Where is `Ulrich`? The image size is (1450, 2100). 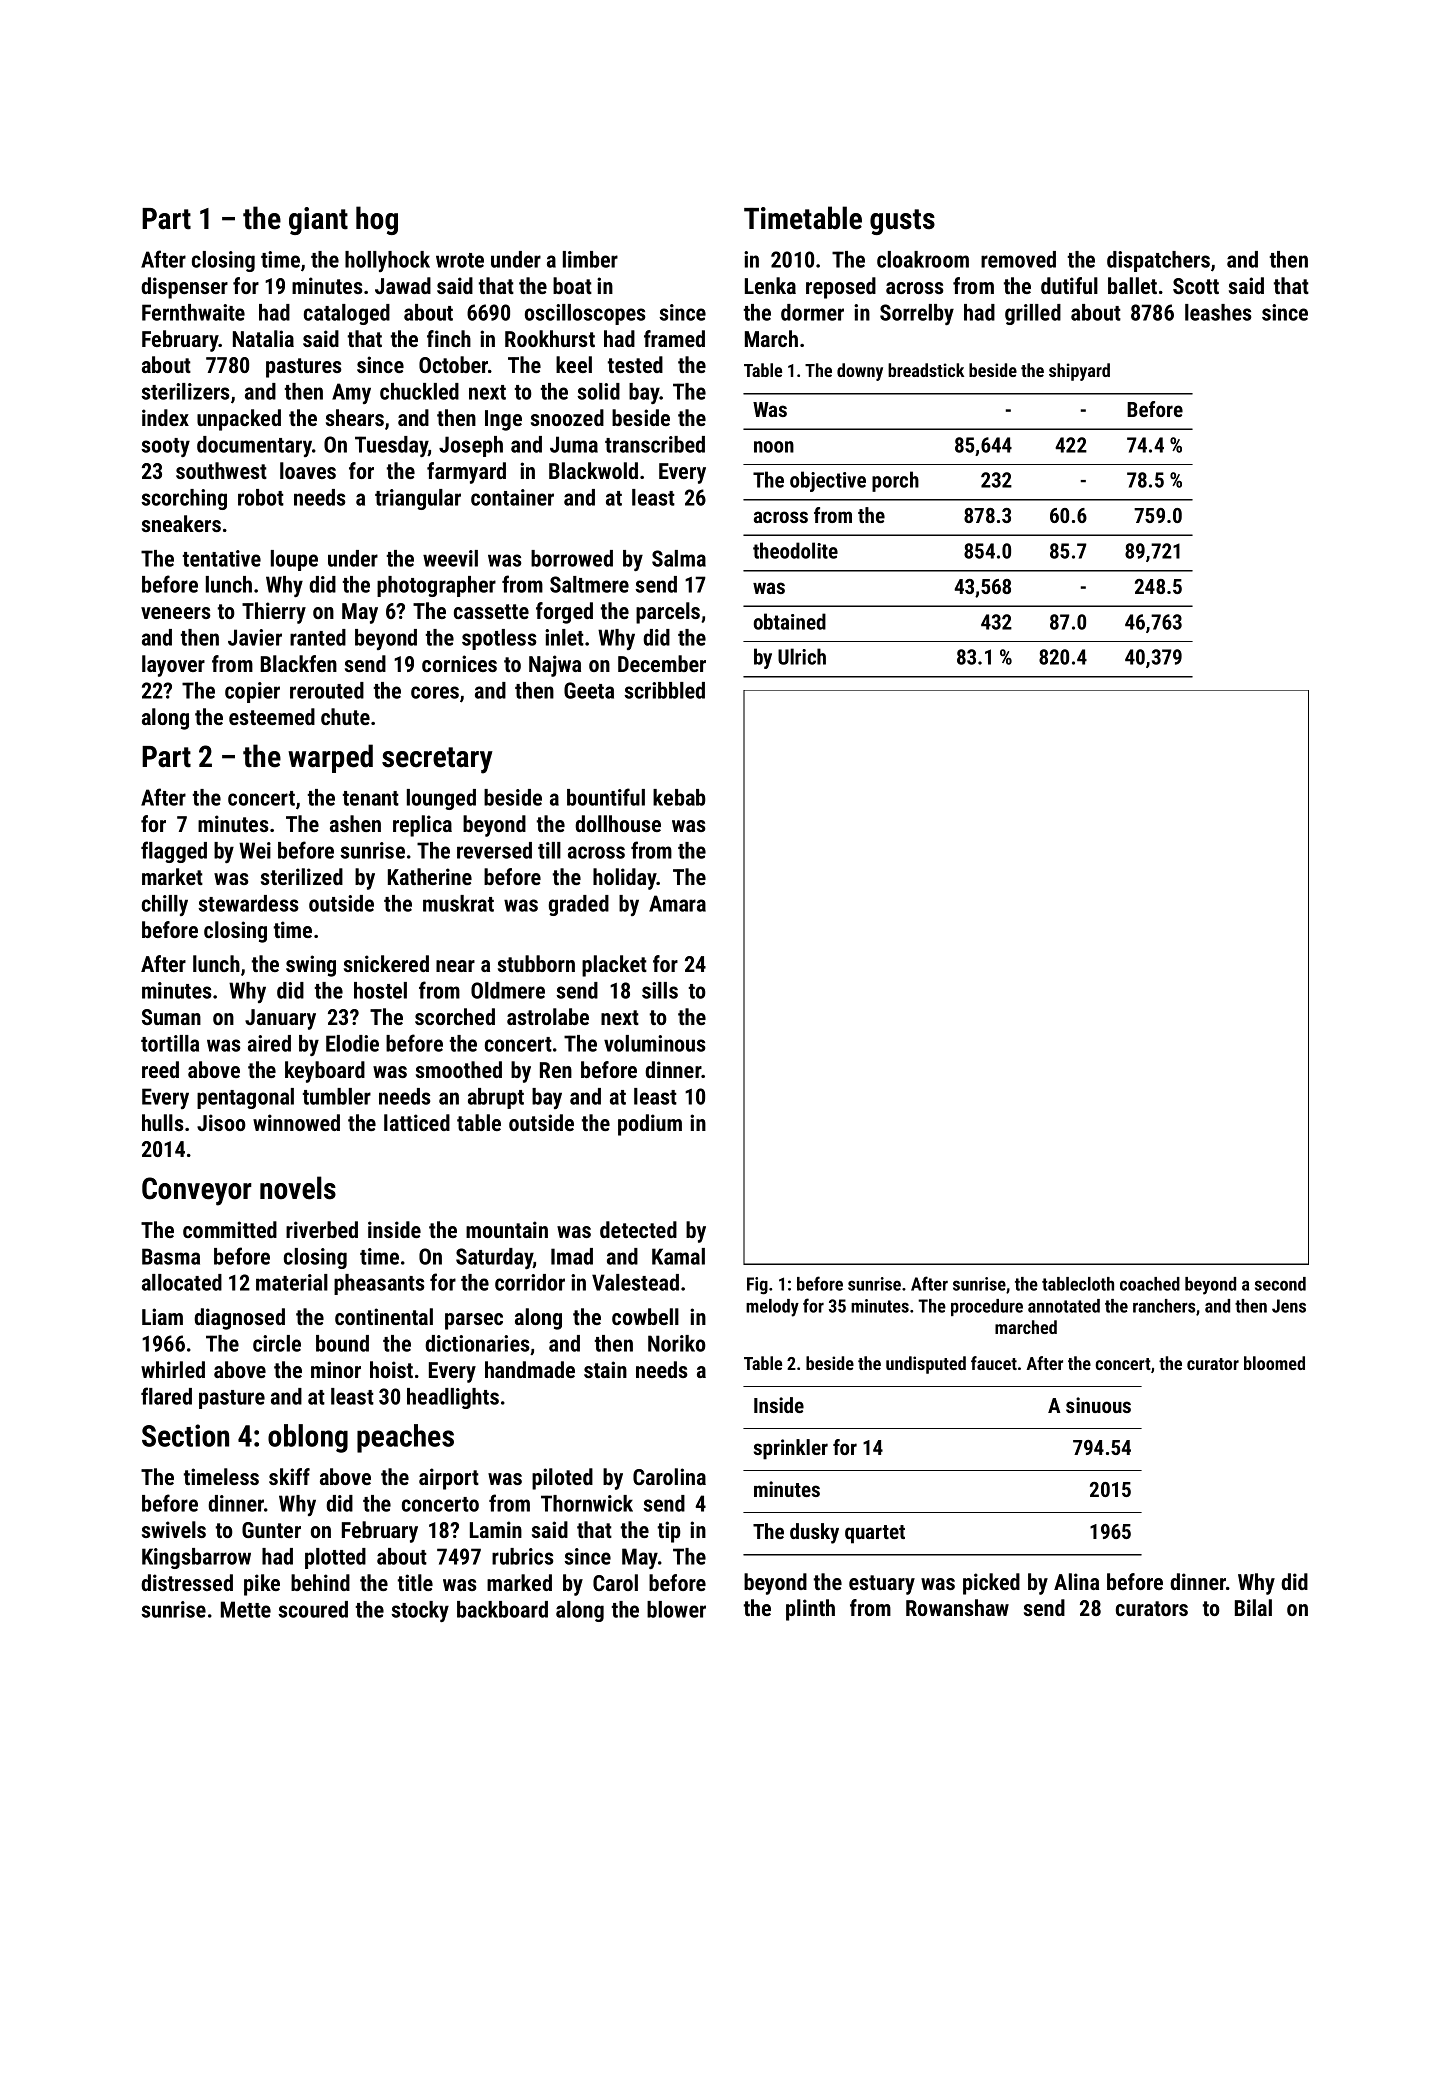 Ulrich is located at coordinates (802, 656).
